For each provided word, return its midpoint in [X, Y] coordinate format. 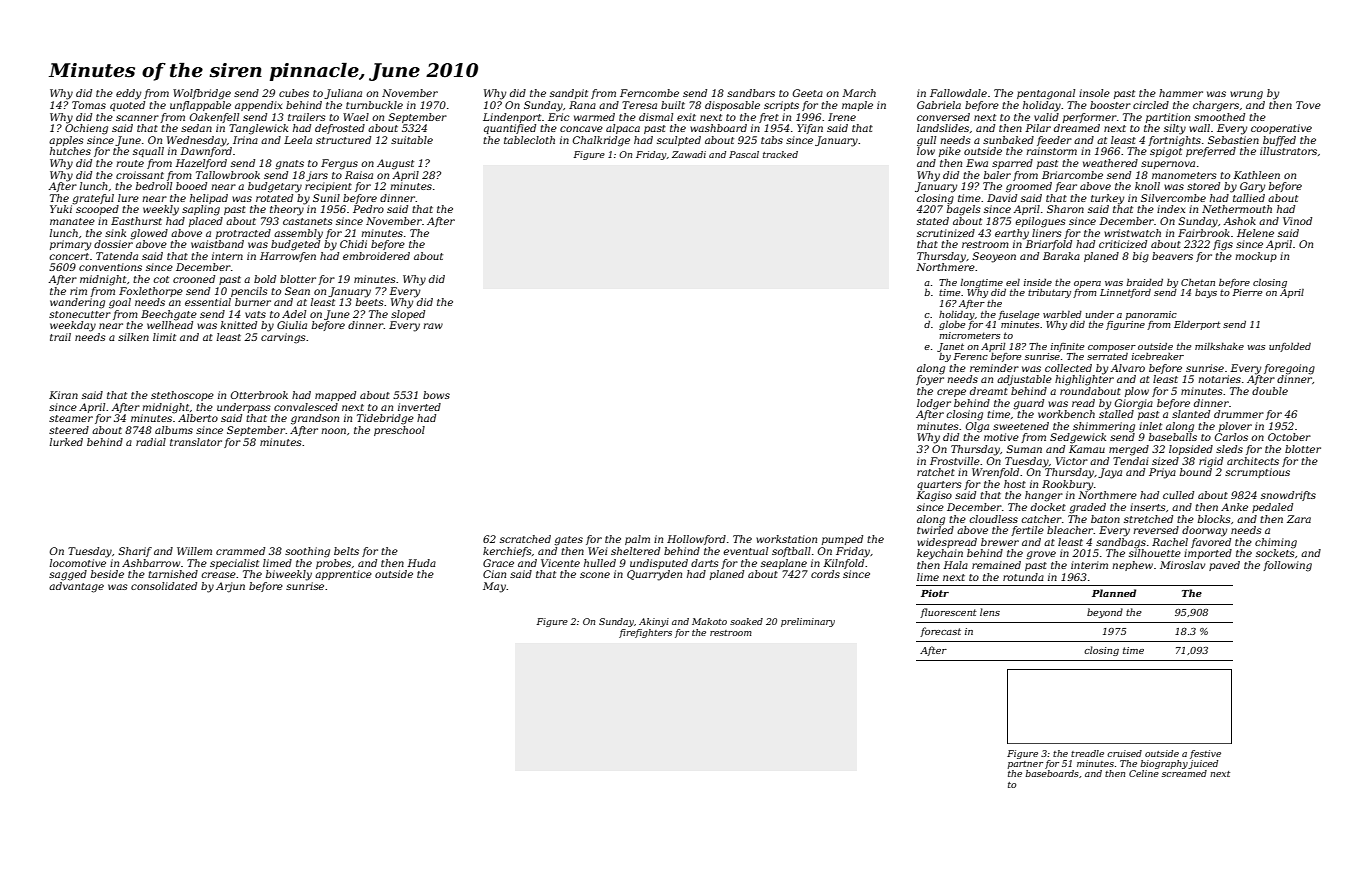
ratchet [936, 472]
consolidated [164, 586]
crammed [240, 551]
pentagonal [1046, 94]
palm [637, 540]
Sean [297, 291]
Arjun [230, 587]
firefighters [645, 633]
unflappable [200, 106]
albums [174, 430]
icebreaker [1158, 356]
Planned [1114, 593]
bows [436, 395]
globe [952, 325]
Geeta [807, 93]
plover [1235, 427]
